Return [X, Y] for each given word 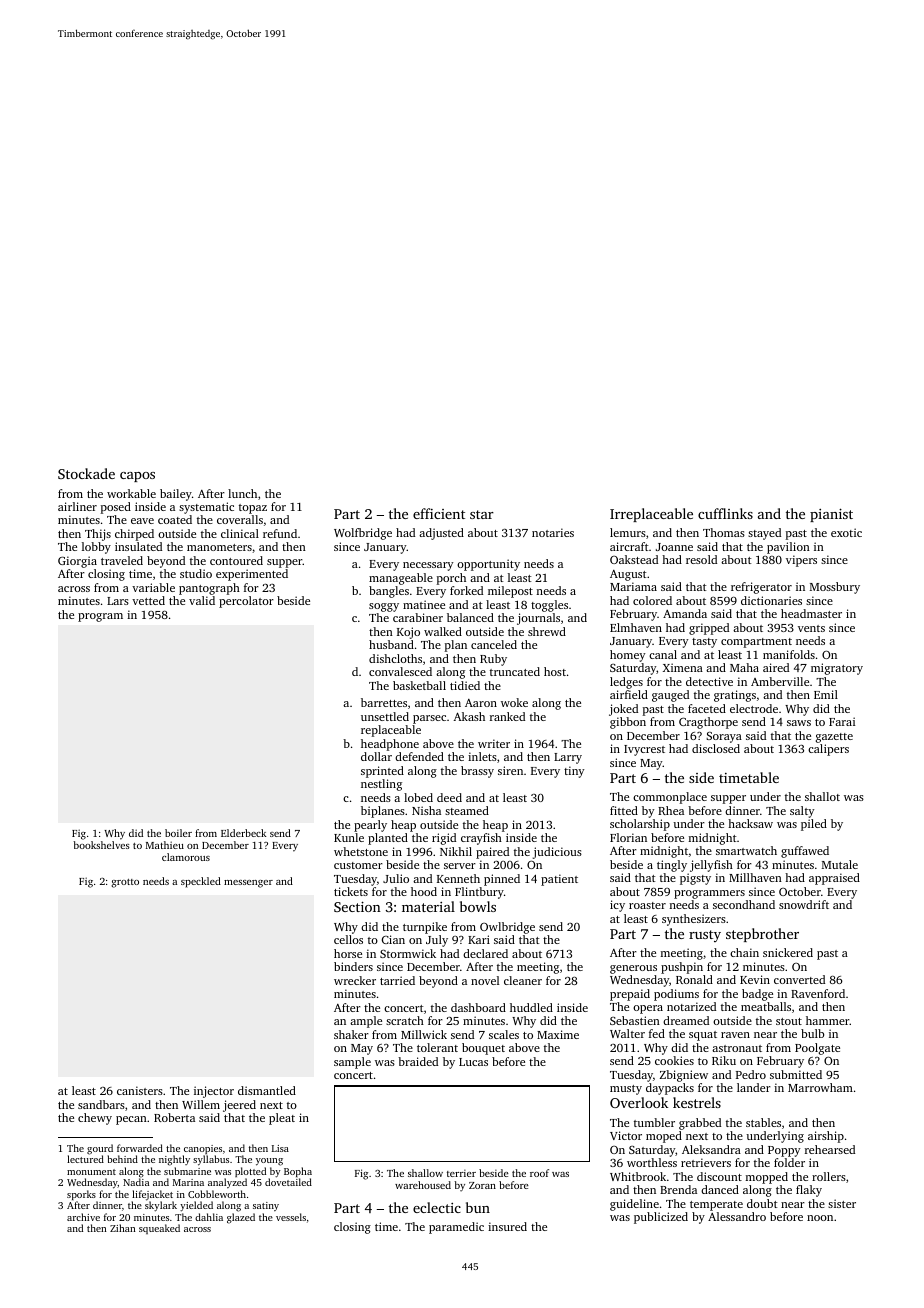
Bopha [298, 1172]
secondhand [744, 904]
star [482, 514]
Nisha [426, 810]
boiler [178, 833]
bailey [176, 495]
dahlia [209, 1217]
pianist [831, 515]
